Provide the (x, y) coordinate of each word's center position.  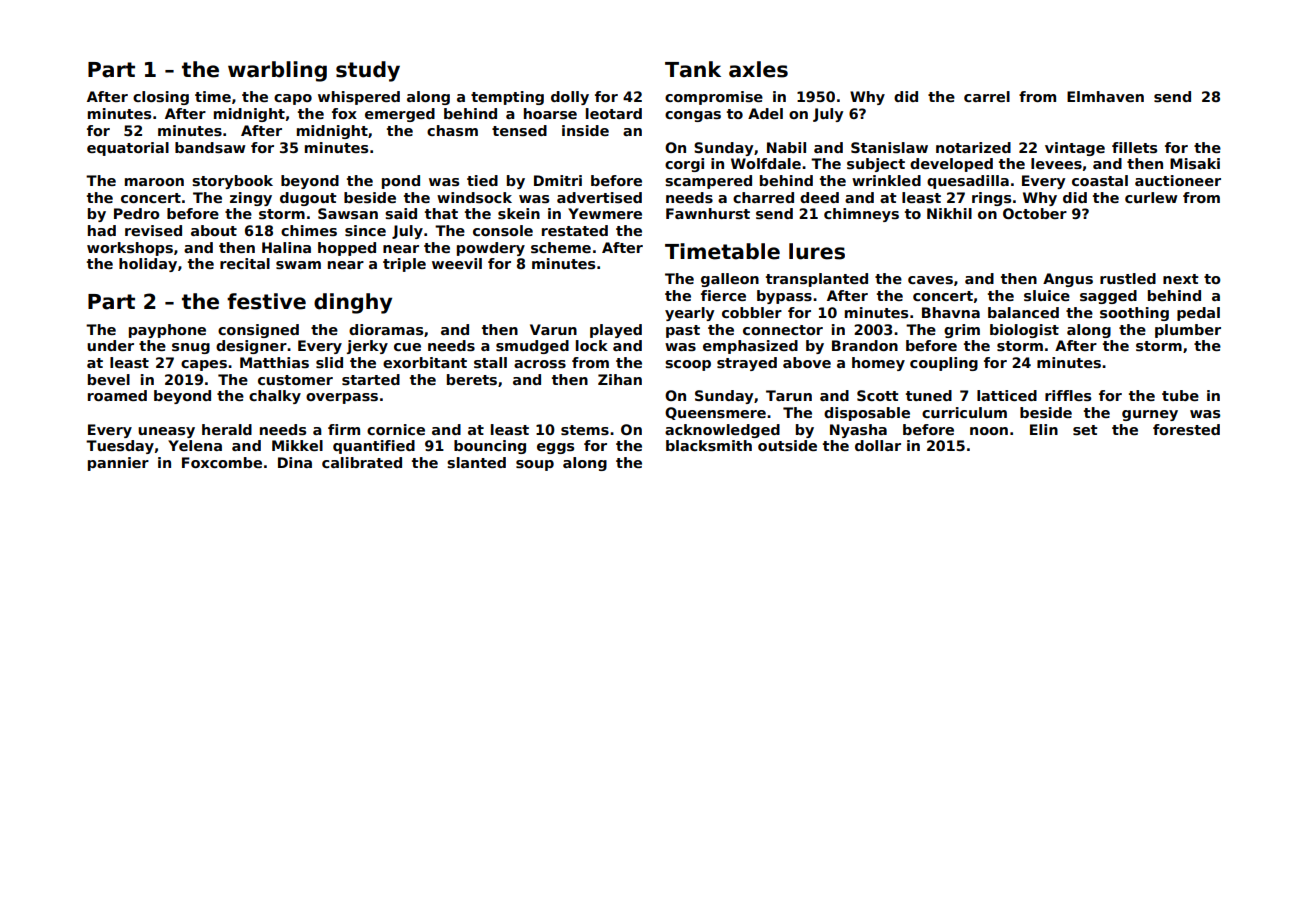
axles (758, 69)
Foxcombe (222, 462)
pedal (1198, 314)
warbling (277, 71)
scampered (708, 182)
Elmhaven (1105, 96)
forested (1186, 429)
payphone (167, 331)
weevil (457, 263)
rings (991, 199)
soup (535, 465)
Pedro (137, 213)
